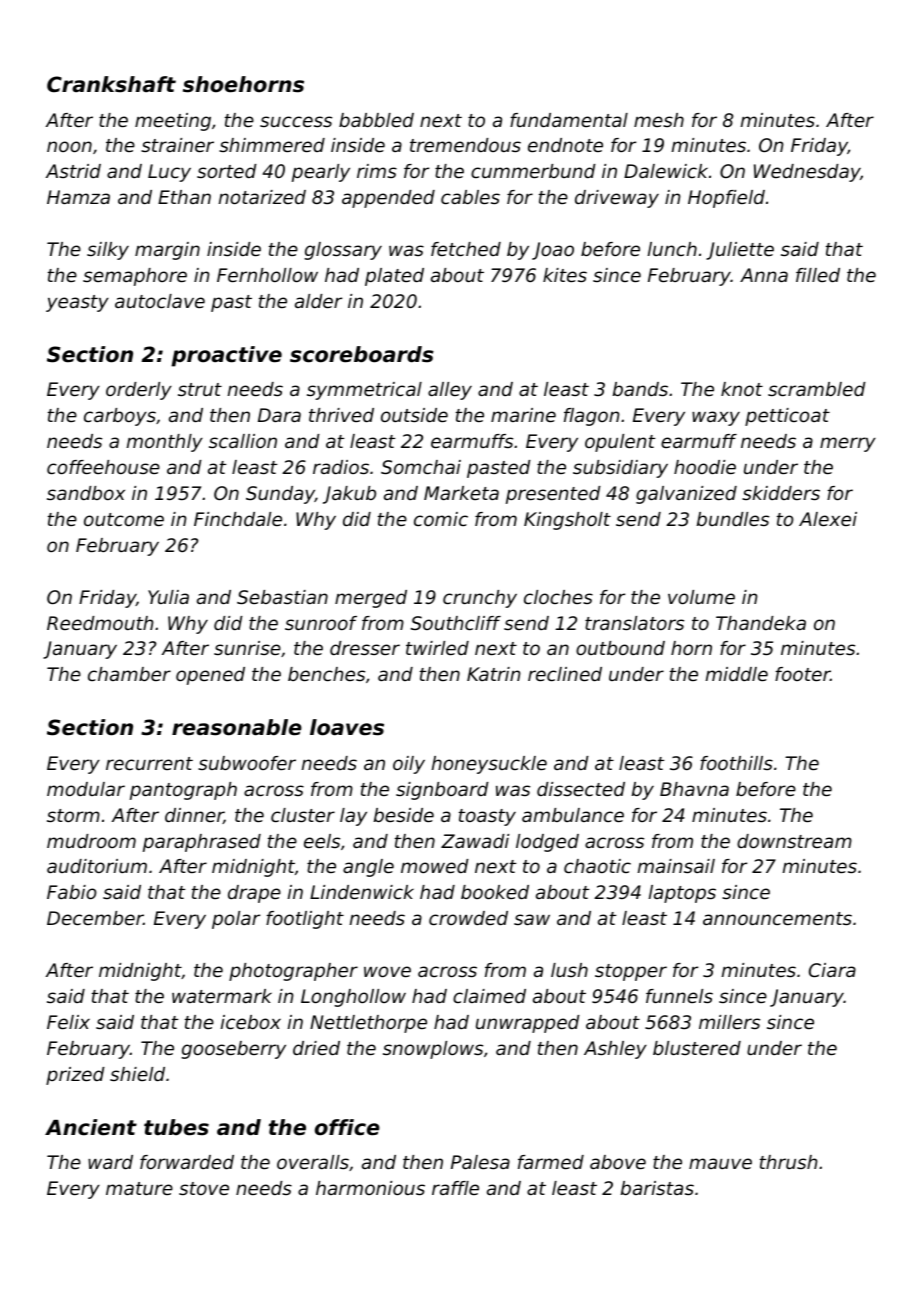 Image resolution: width=924 pixels, height=1308 pixels. What do you see at coordinates (267, 275) in the screenshot?
I see `Fernhollow` at bounding box center [267, 275].
